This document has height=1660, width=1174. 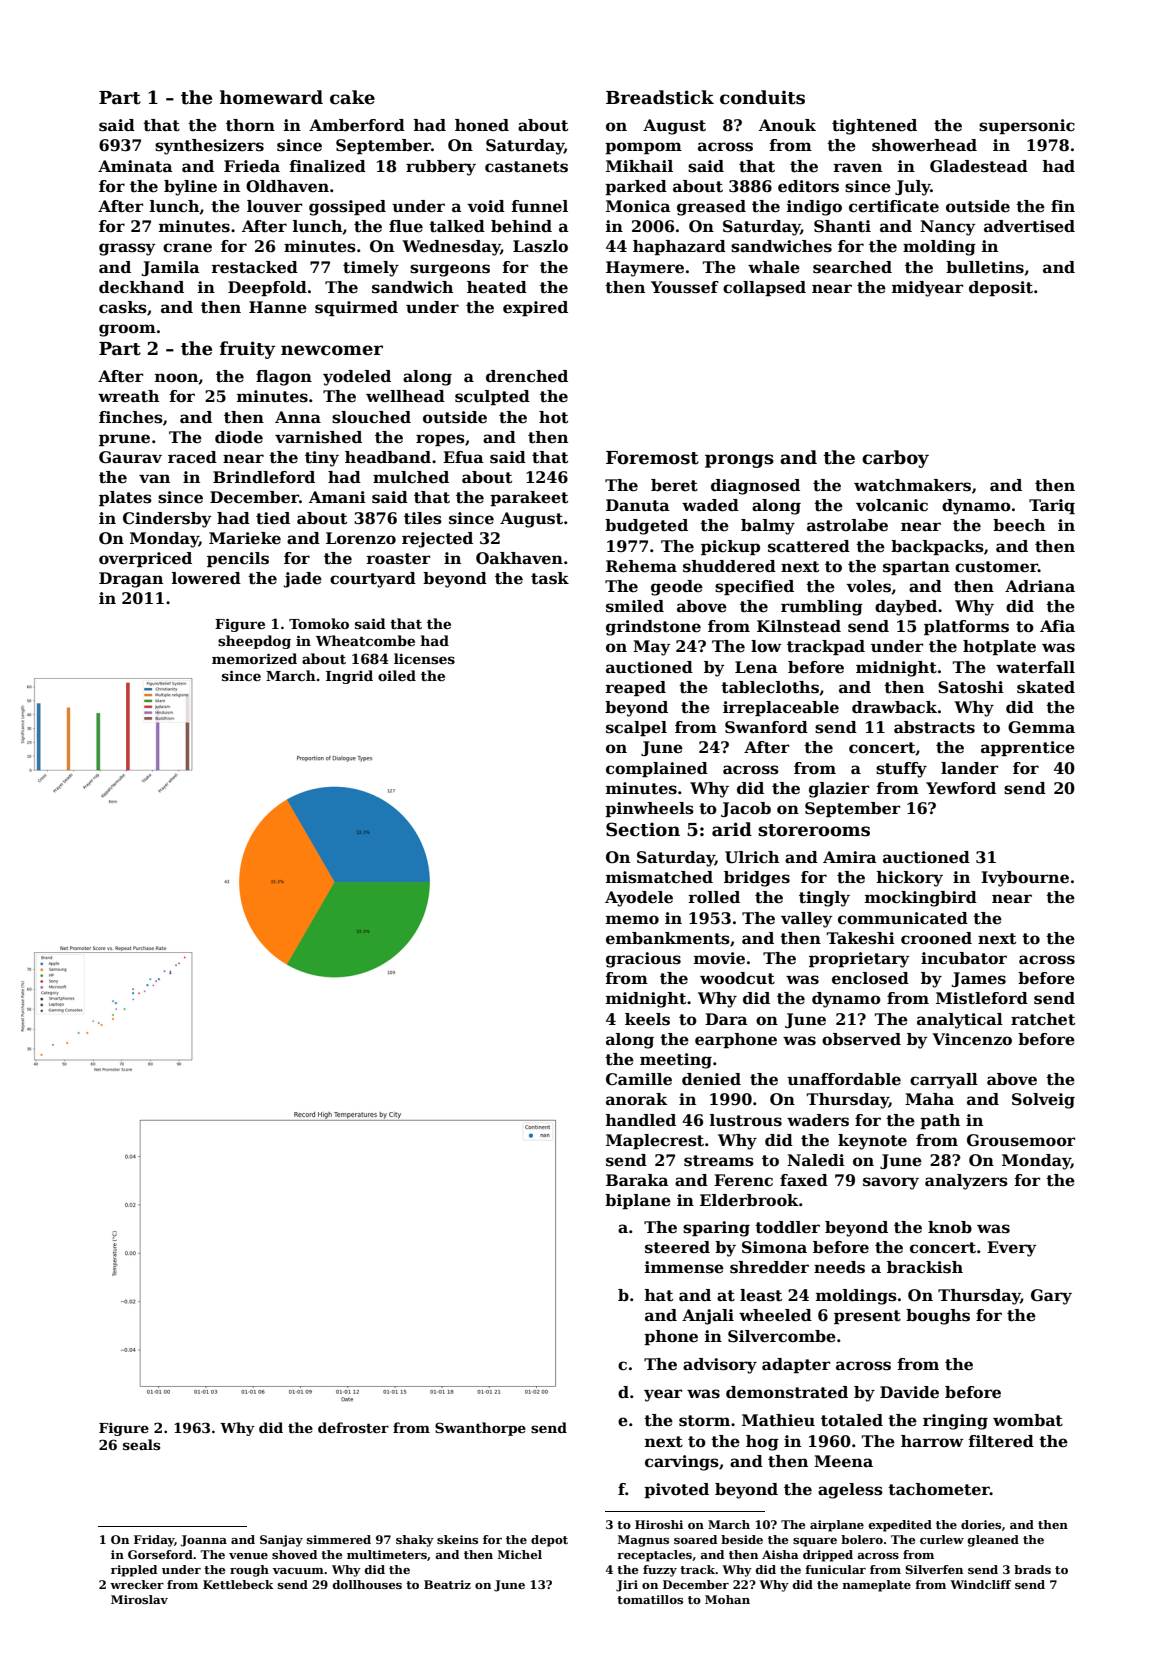 What do you see at coordinates (527, 376) in the document?
I see `drenched` at bounding box center [527, 376].
